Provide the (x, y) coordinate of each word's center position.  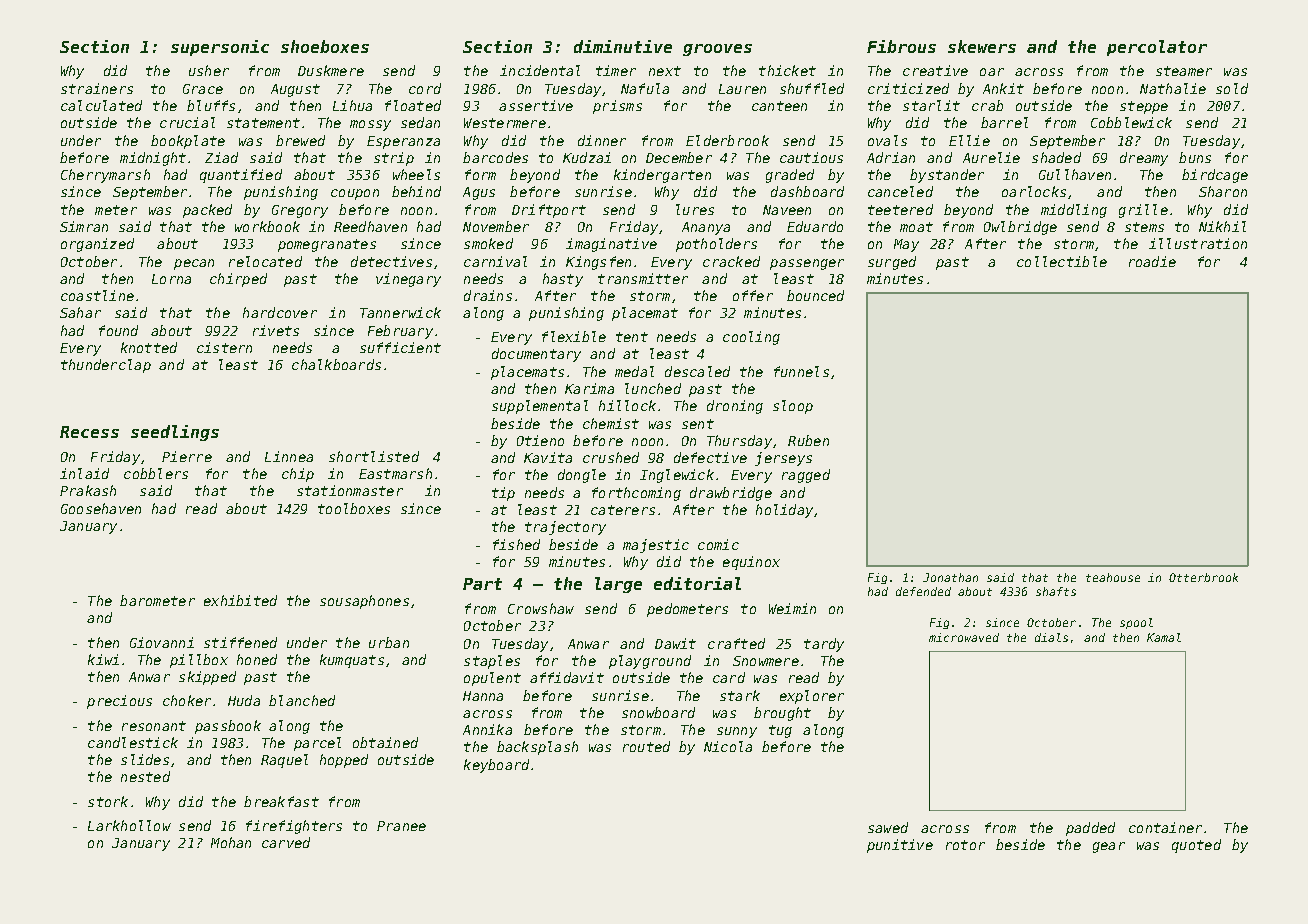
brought (782, 714)
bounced (815, 295)
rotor (965, 845)
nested (145, 776)
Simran (84, 226)
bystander (947, 176)
